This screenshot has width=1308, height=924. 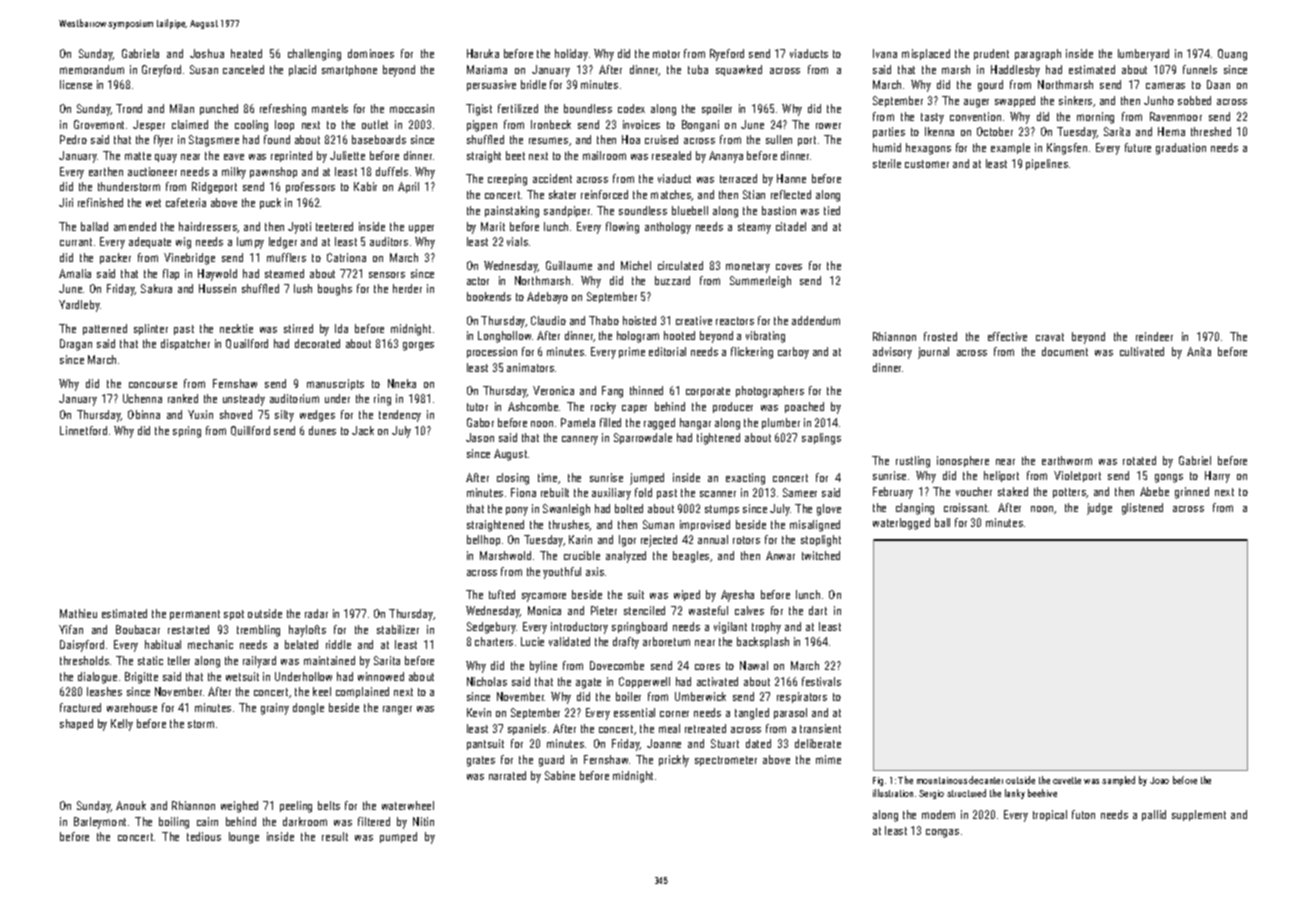 What do you see at coordinates (250, 431) in the screenshot?
I see `Quillford` at bounding box center [250, 431].
